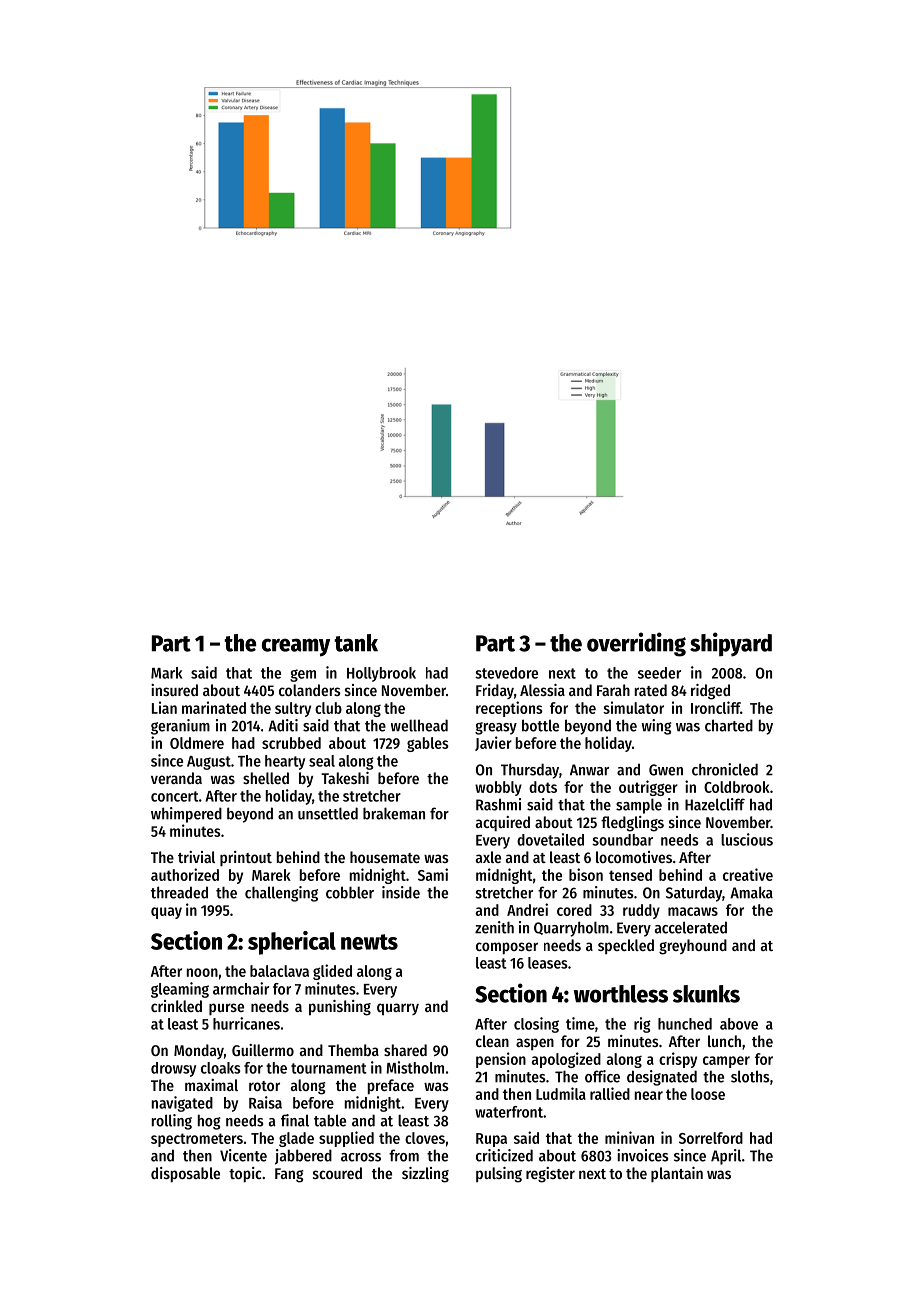 This screenshot has height=1311, width=924. Describe the element at coordinates (488, 857) in the screenshot. I see `axle` at that location.
